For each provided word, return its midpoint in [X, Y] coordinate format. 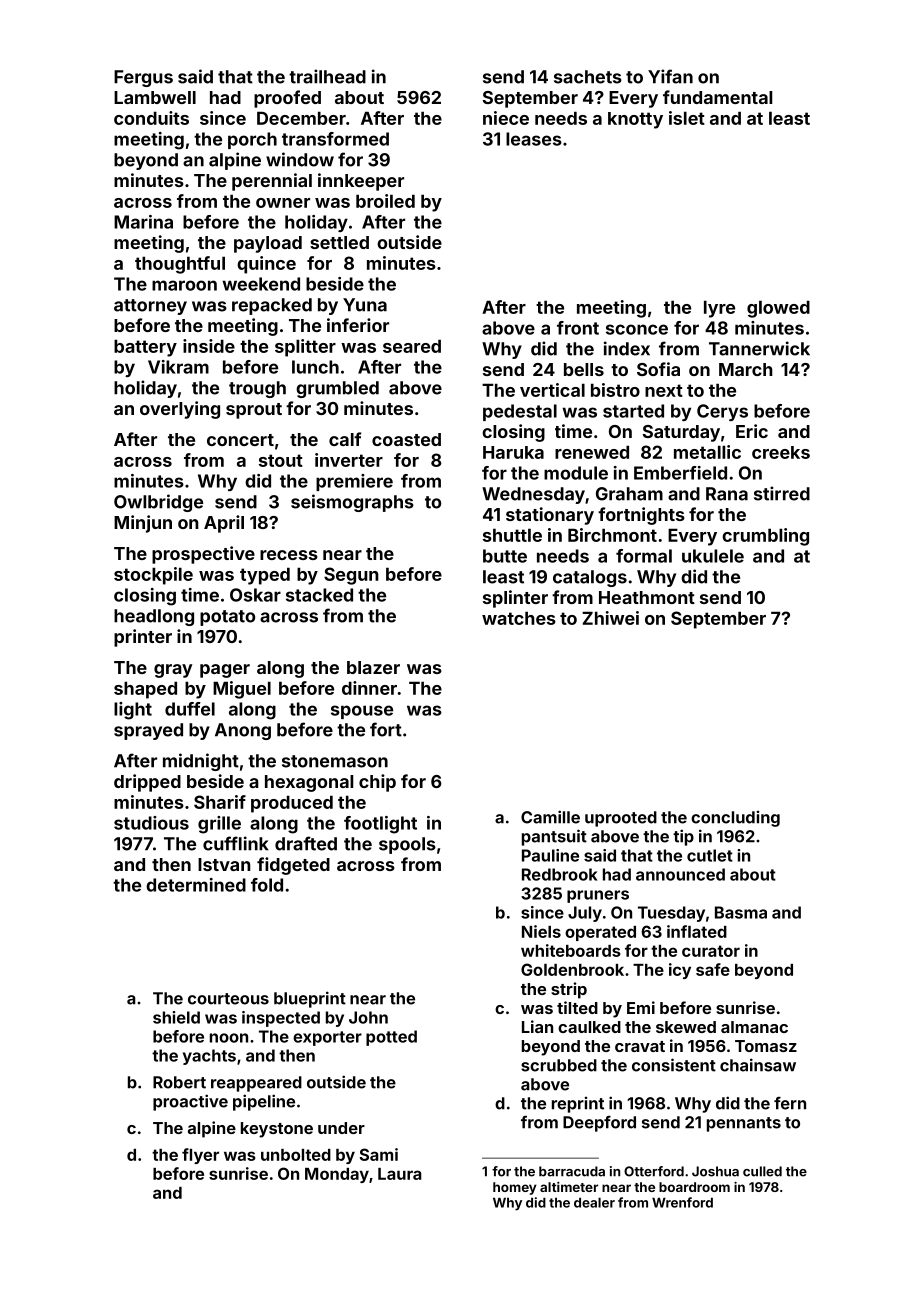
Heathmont [647, 597]
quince [266, 265]
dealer [594, 1202]
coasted [406, 439]
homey [515, 1188]
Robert [179, 1082]
